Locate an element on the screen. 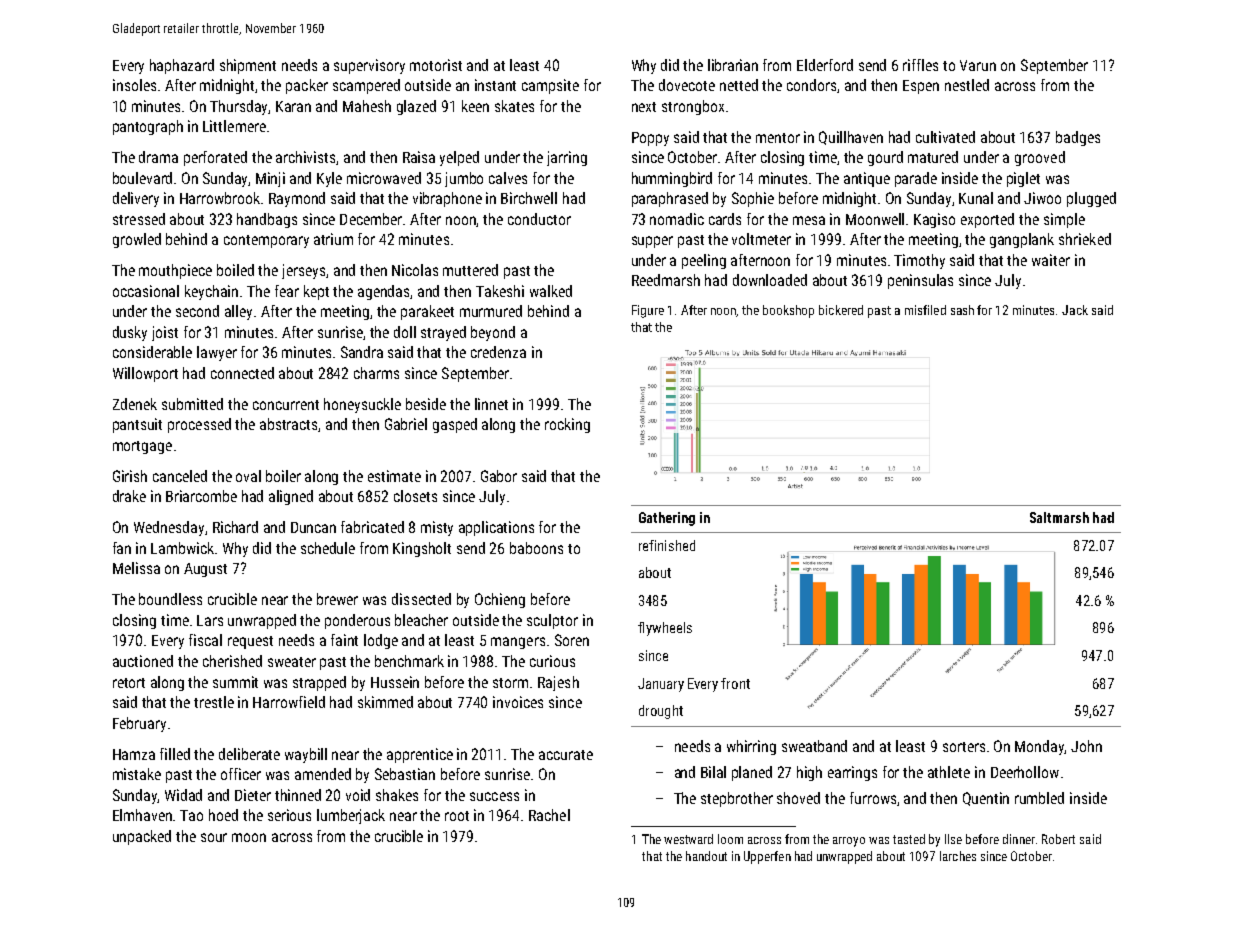 The width and height of the screenshot is (1233, 952). sour is located at coordinates (214, 837).
